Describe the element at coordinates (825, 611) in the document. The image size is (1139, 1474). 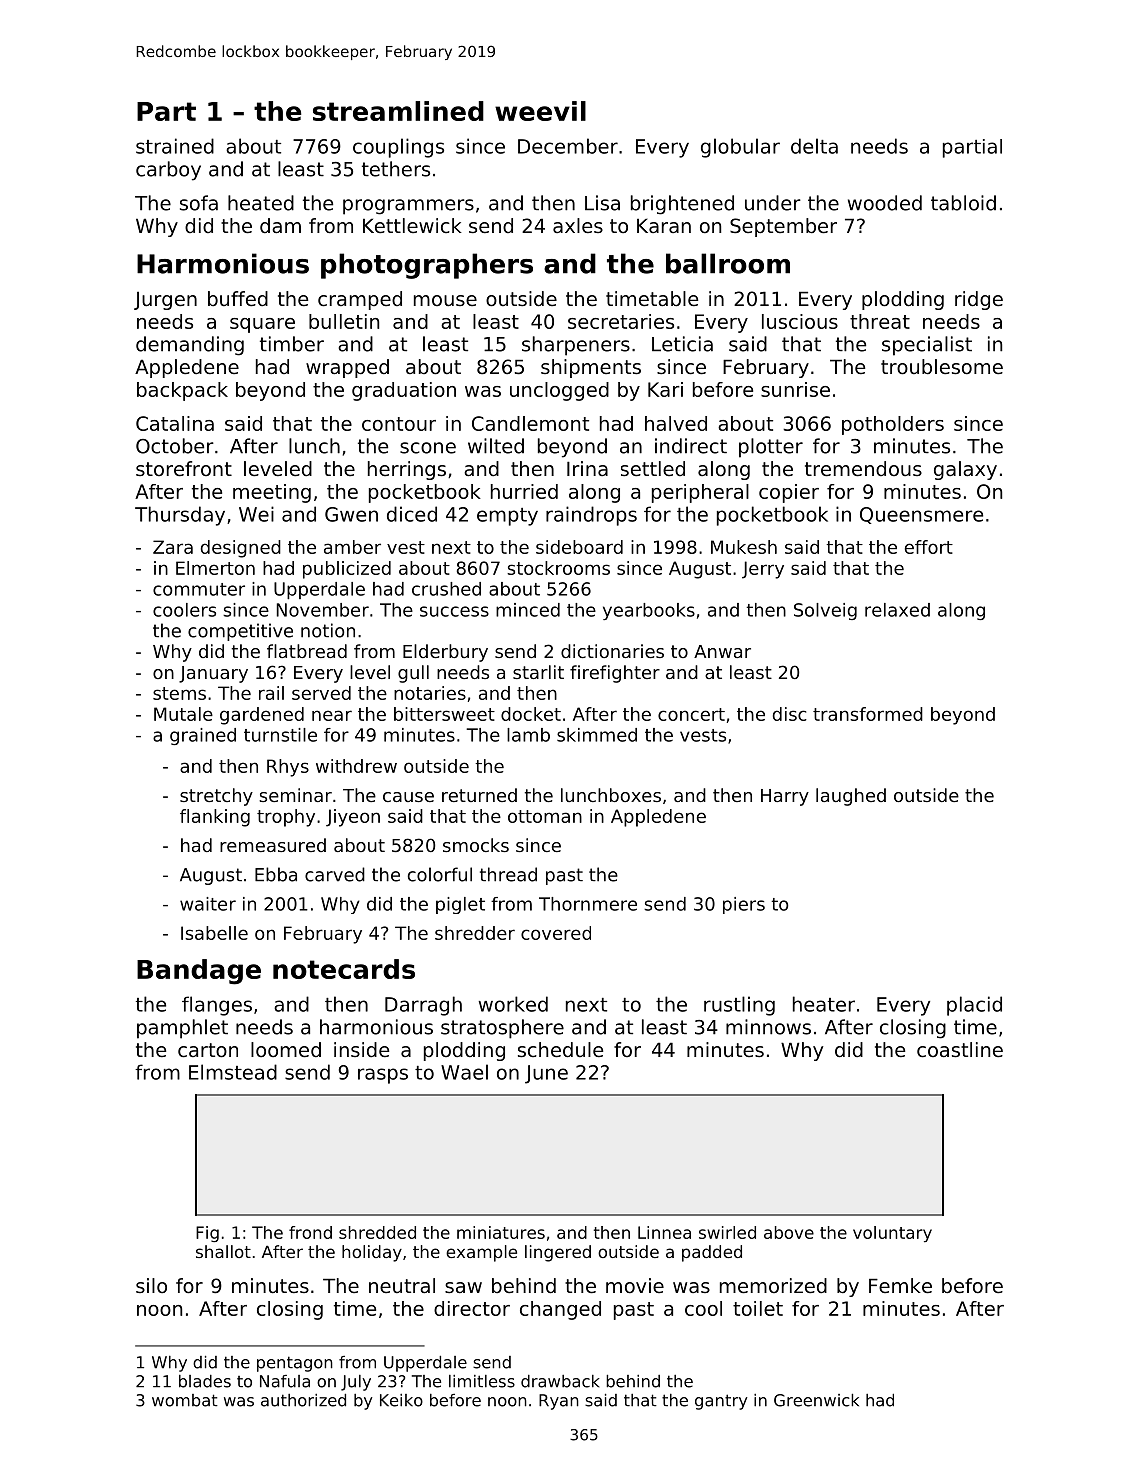
I see `Solveig` at that location.
